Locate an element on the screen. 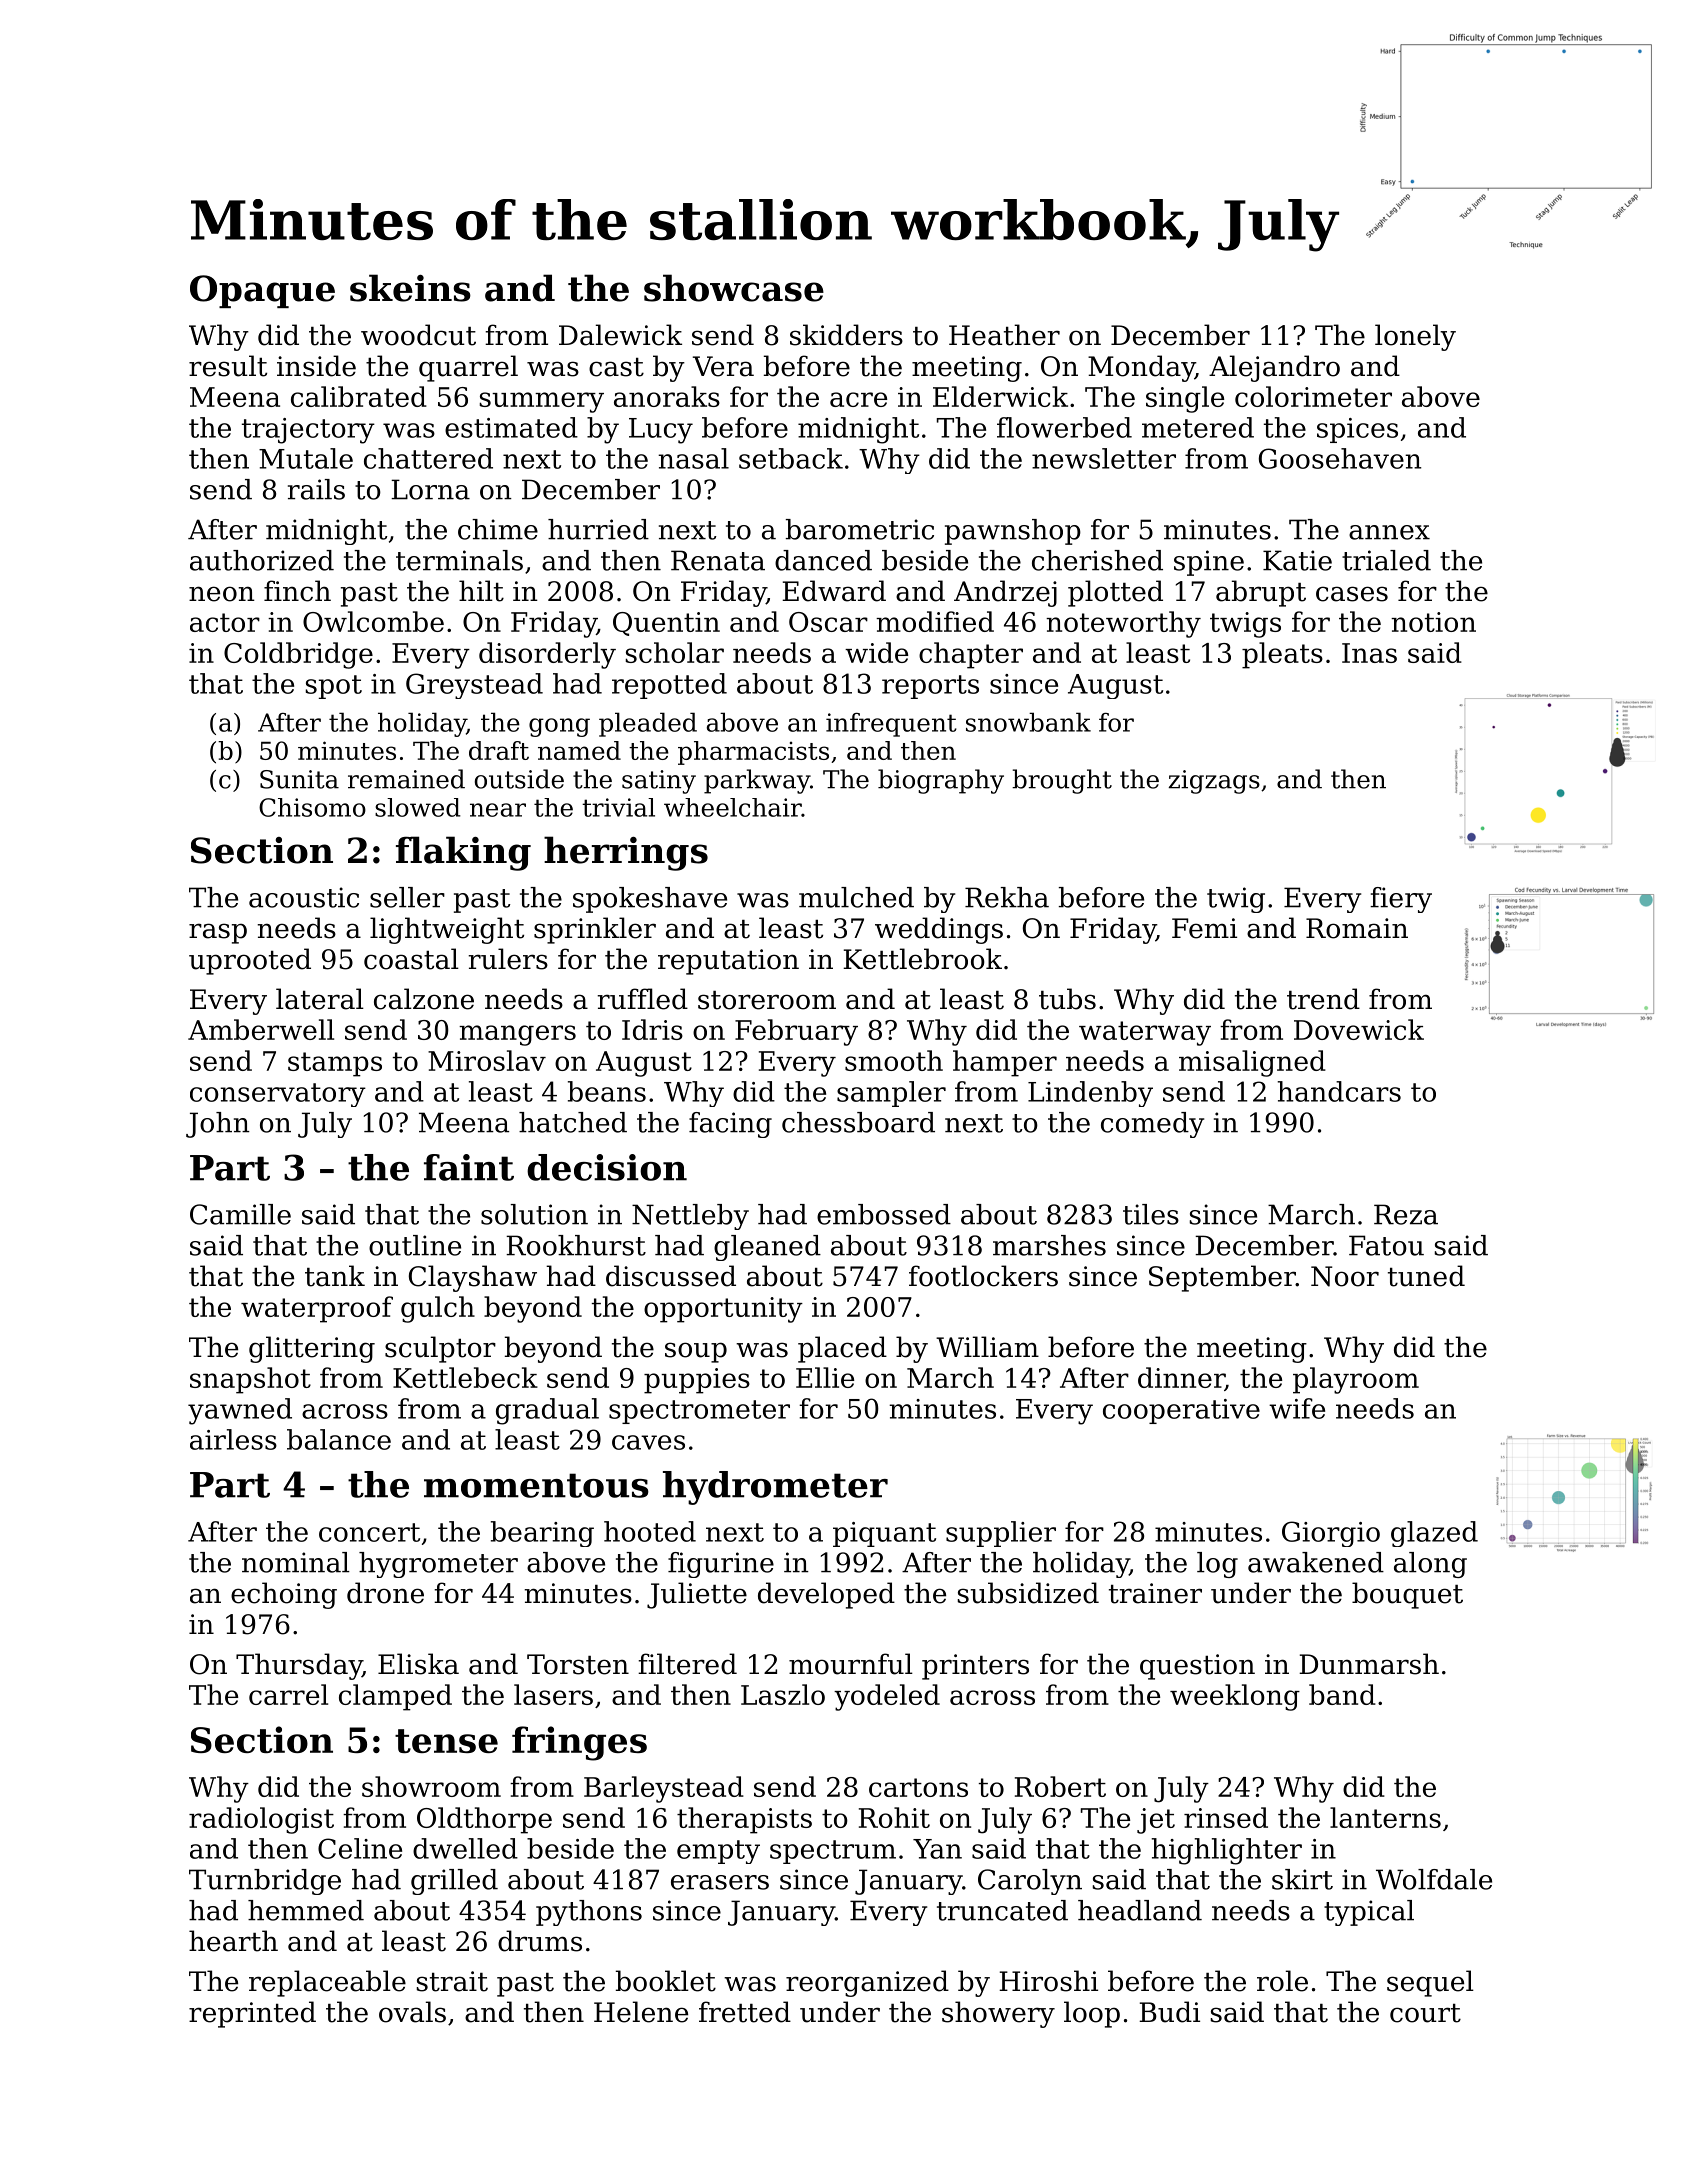 The height and width of the screenshot is (2178, 1683). Lindenby is located at coordinates (1090, 1094).
